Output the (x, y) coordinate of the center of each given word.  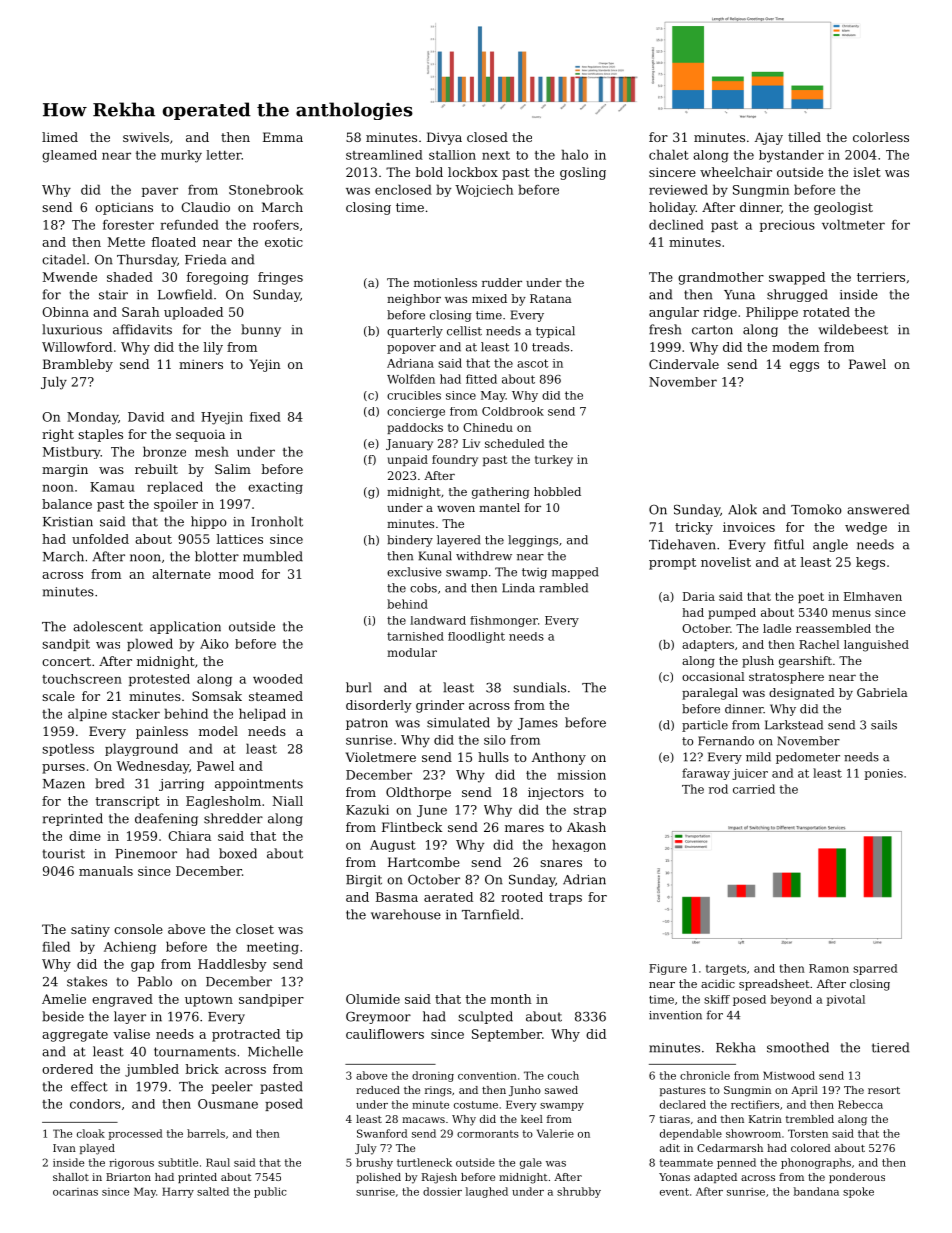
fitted (481, 379)
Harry (178, 1192)
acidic (718, 983)
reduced (378, 1090)
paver (160, 192)
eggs (804, 367)
